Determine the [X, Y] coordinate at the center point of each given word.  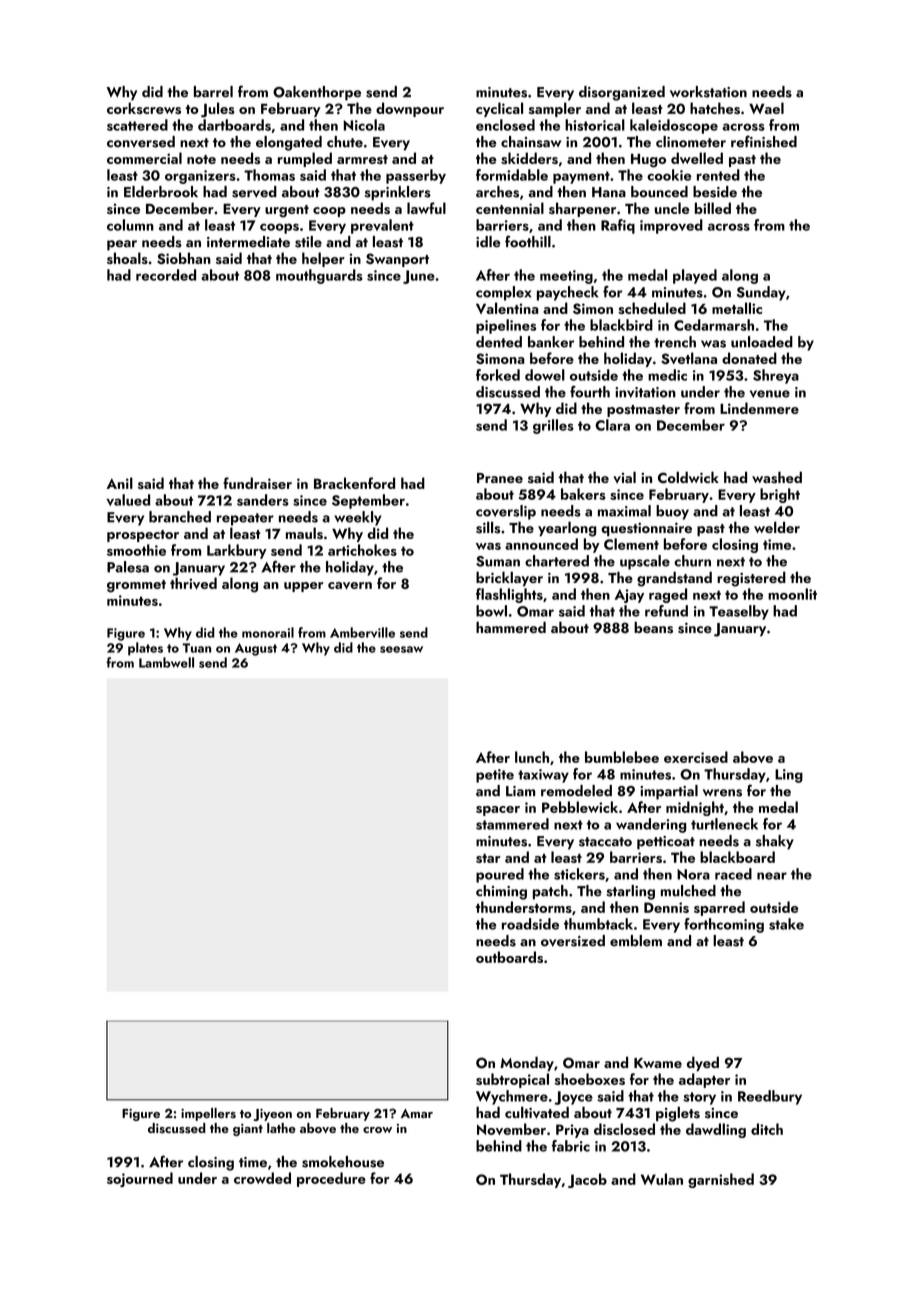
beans [653, 627]
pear [122, 245]
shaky [775, 842]
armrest [362, 159]
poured [500, 875]
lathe [281, 1128]
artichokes [362, 550]
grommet [136, 586]
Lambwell [166, 662]
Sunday [761, 293]
